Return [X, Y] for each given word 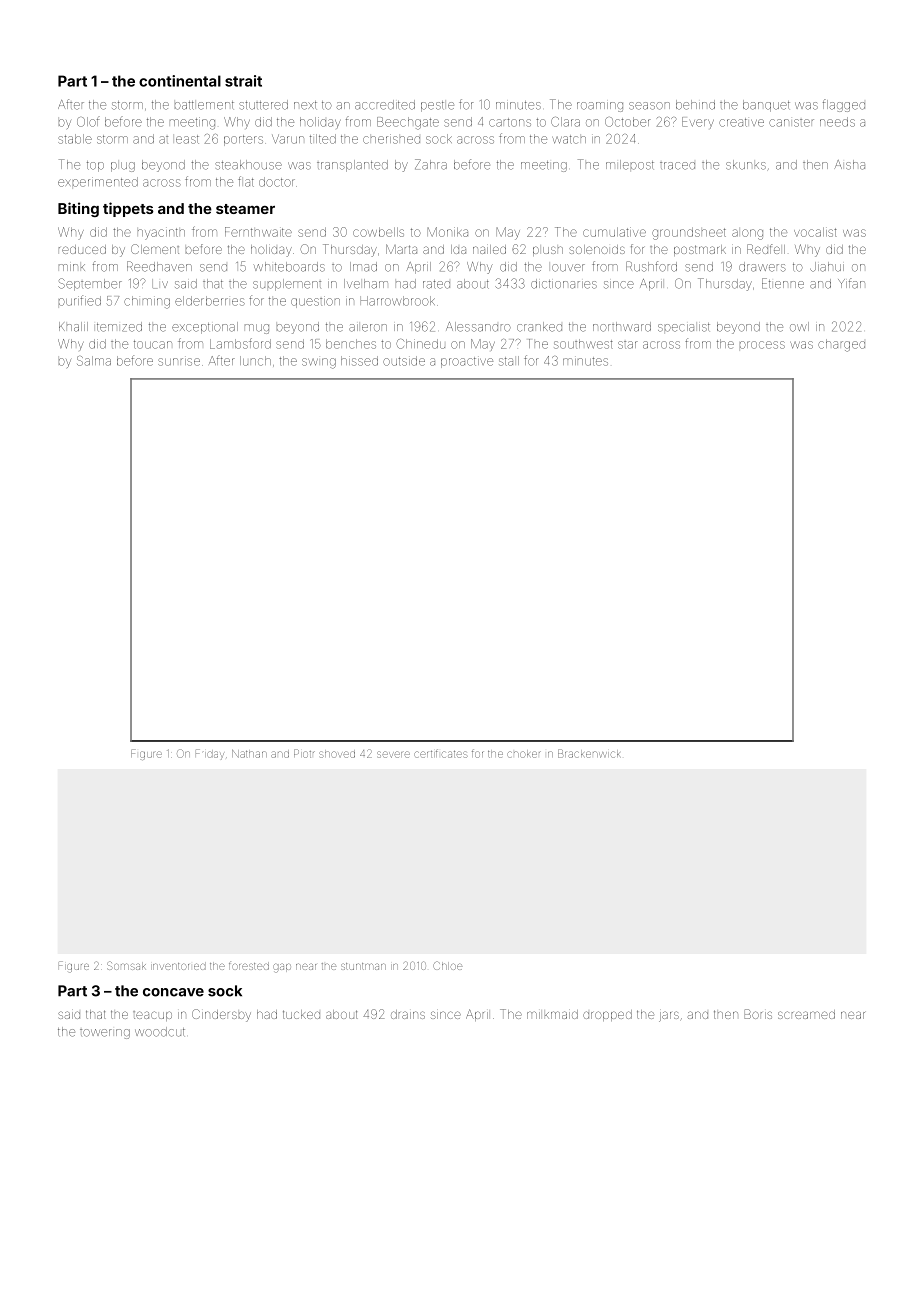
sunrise [179, 362]
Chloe [447, 965]
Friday [210, 754]
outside [404, 361]
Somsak [126, 965]
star [628, 345]
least [187, 139]
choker [524, 754]
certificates [441, 753]
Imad [363, 267]
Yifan [851, 283]
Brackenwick [588, 753]
